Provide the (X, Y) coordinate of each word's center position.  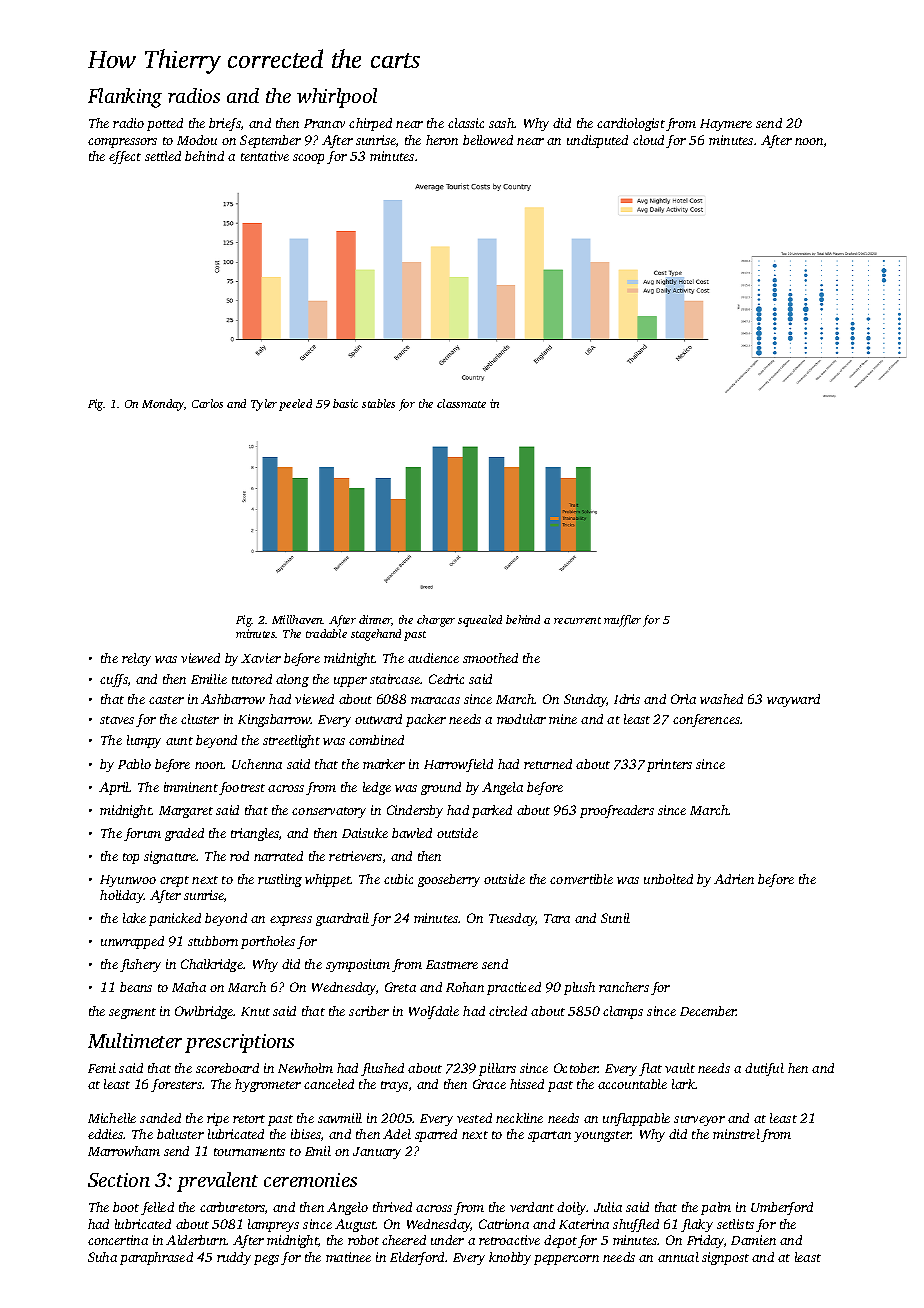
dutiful (764, 1069)
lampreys (273, 1225)
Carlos (207, 403)
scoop (308, 159)
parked (492, 811)
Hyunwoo (128, 881)
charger (436, 621)
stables (378, 403)
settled (163, 156)
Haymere (726, 125)
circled (508, 1011)
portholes (268, 942)
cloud (648, 140)
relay (136, 659)
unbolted (668, 879)
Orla (683, 699)
